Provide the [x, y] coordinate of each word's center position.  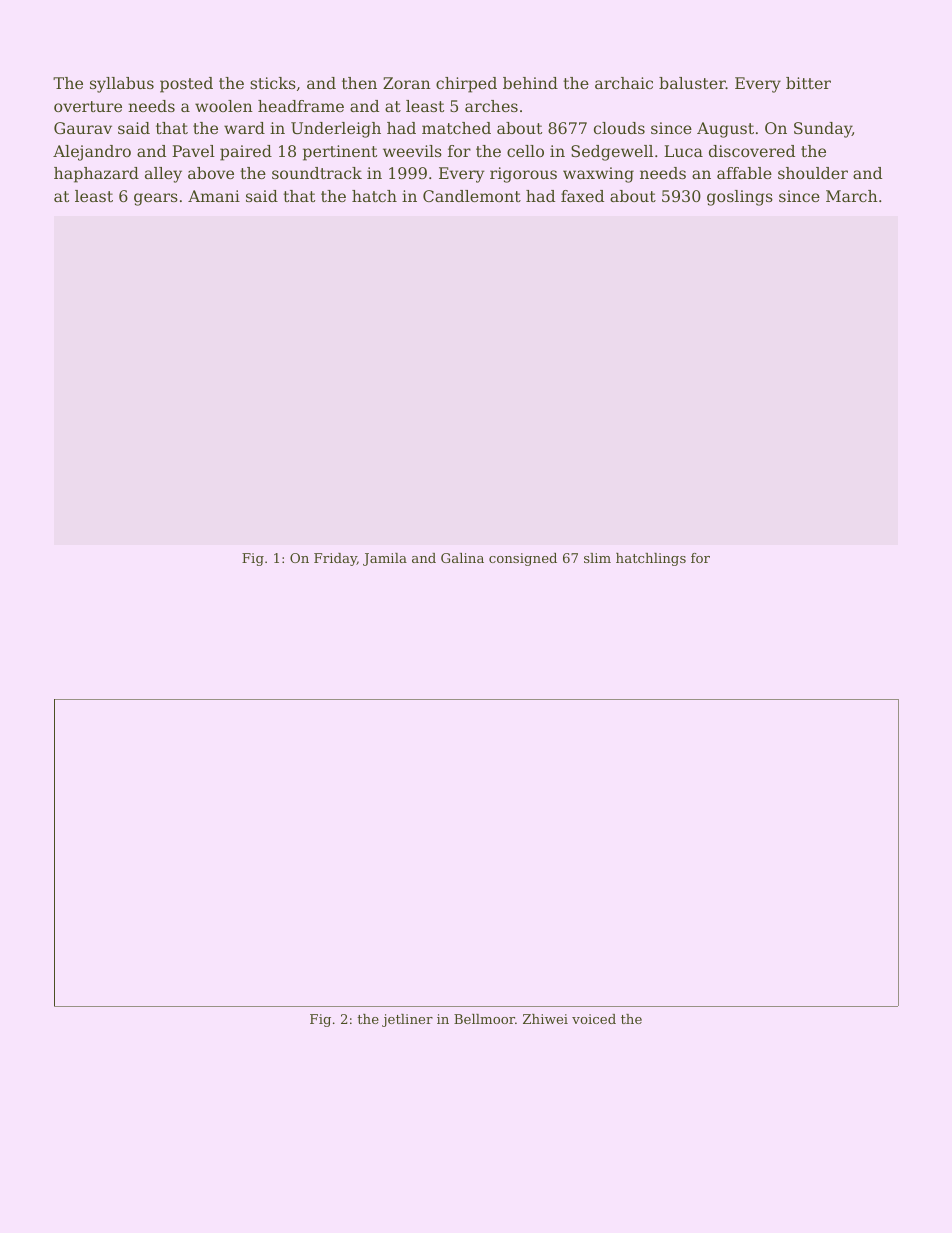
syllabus [122, 85]
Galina [462, 558]
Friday [335, 559]
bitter [808, 83]
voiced [594, 1019]
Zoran [407, 83]
